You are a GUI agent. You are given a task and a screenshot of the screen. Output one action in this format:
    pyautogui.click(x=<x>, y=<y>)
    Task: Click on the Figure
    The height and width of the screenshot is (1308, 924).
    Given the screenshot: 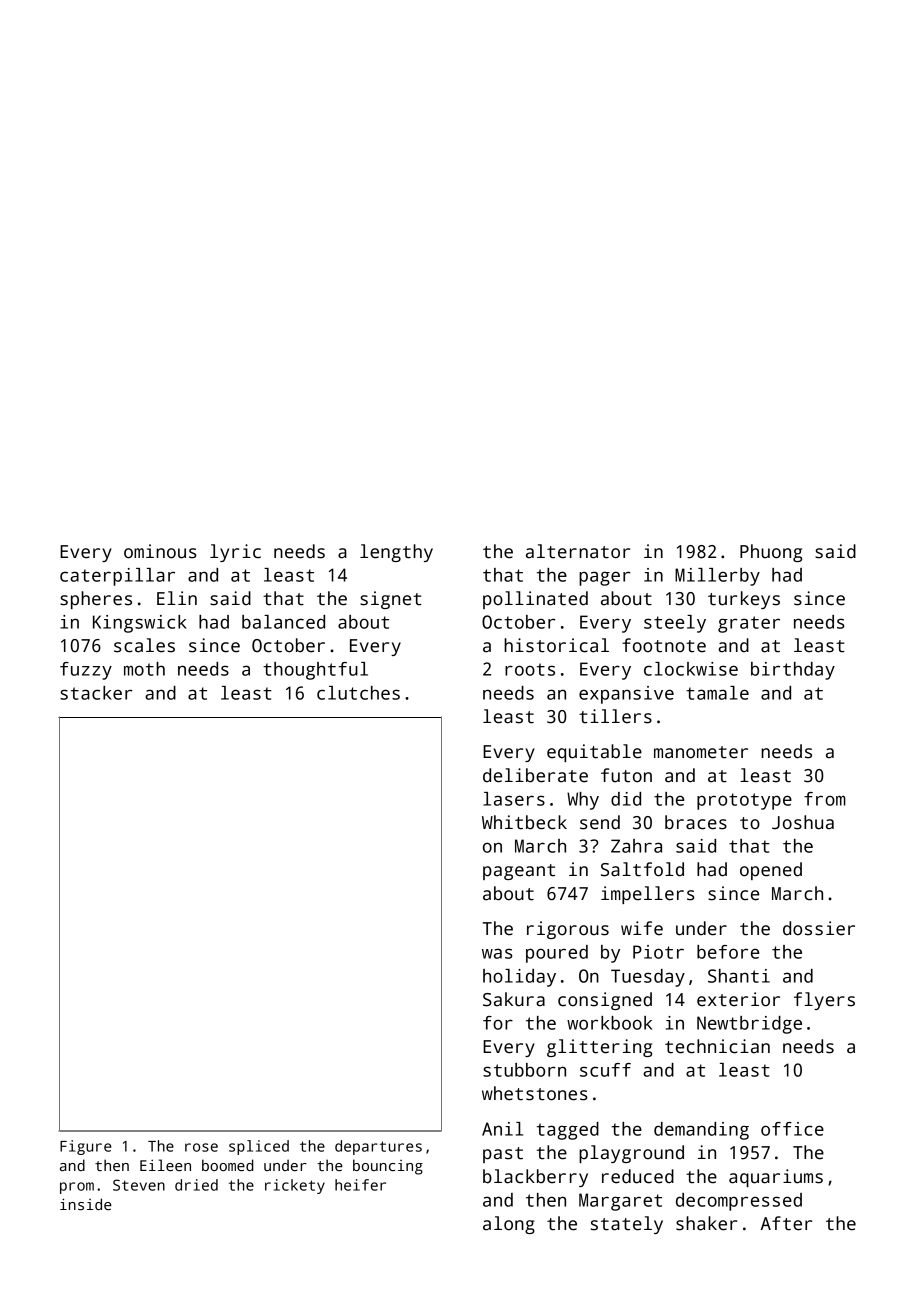 What is the action you would take?
    pyautogui.click(x=85, y=1147)
